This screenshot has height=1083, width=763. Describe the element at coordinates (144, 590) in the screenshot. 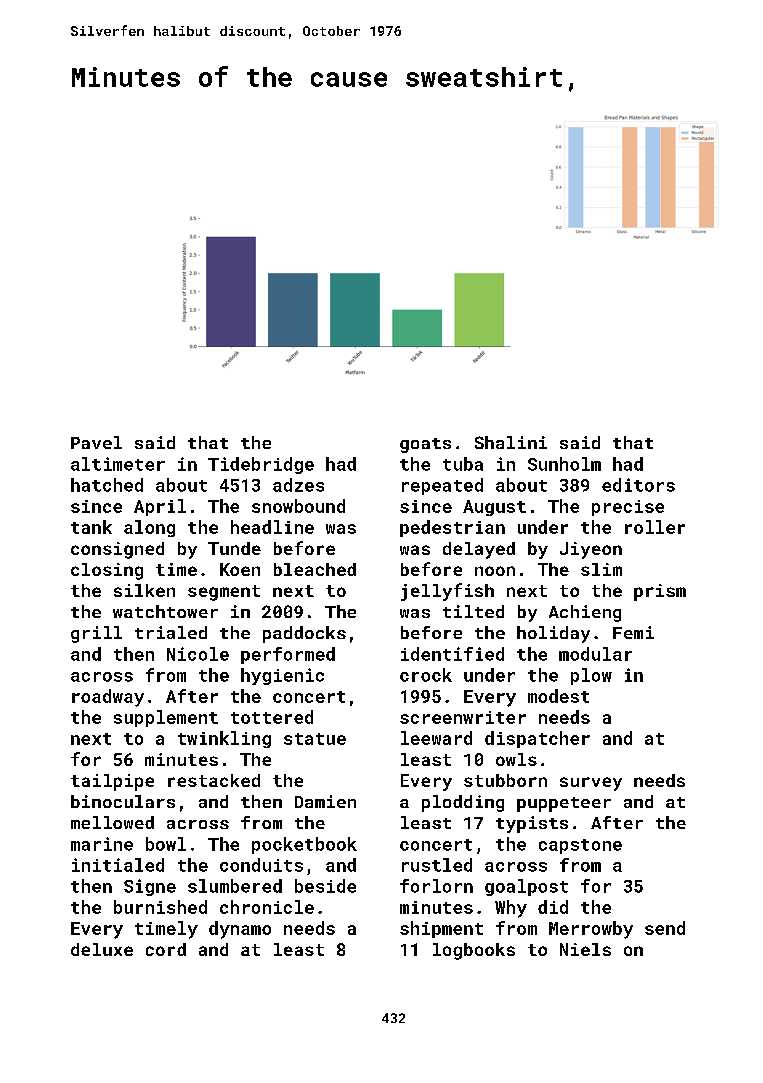

I see `silken` at that location.
